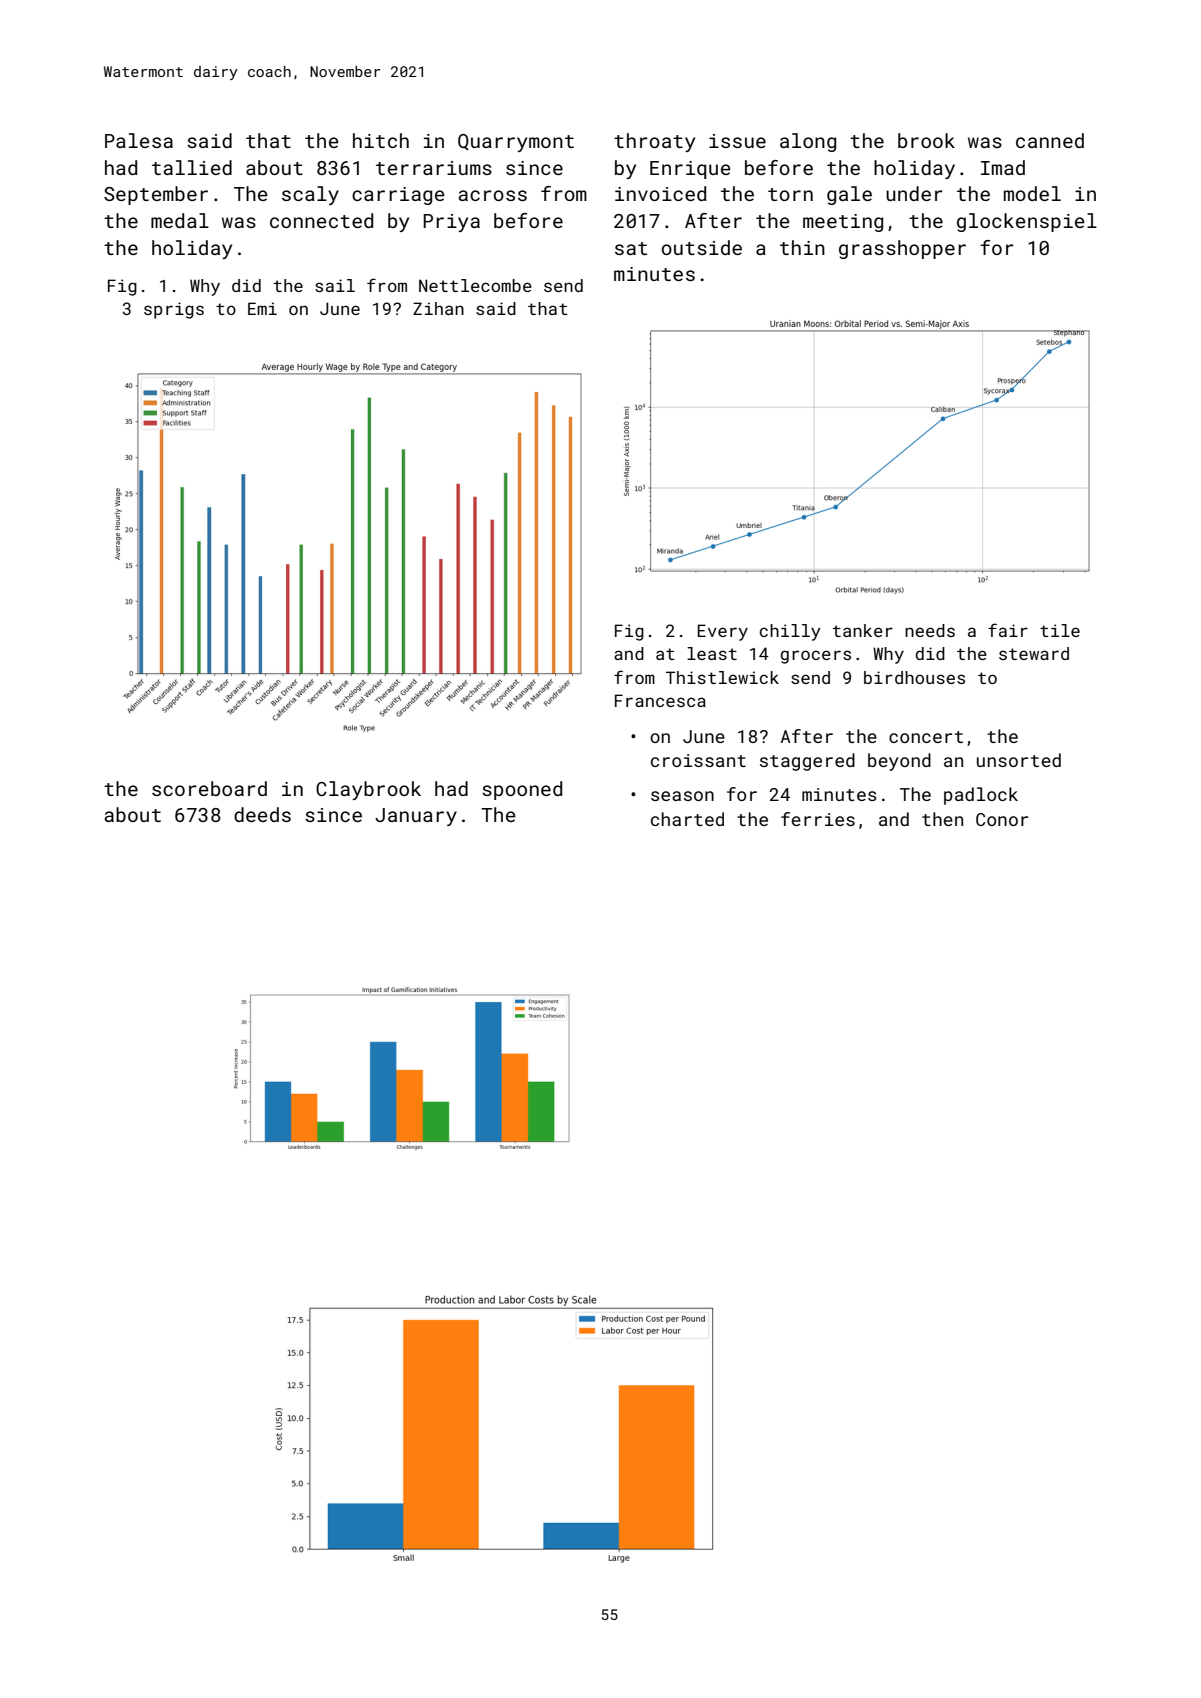  What do you see at coordinates (1060, 630) in the document?
I see `tile` at bounding box center [1060, 630].
